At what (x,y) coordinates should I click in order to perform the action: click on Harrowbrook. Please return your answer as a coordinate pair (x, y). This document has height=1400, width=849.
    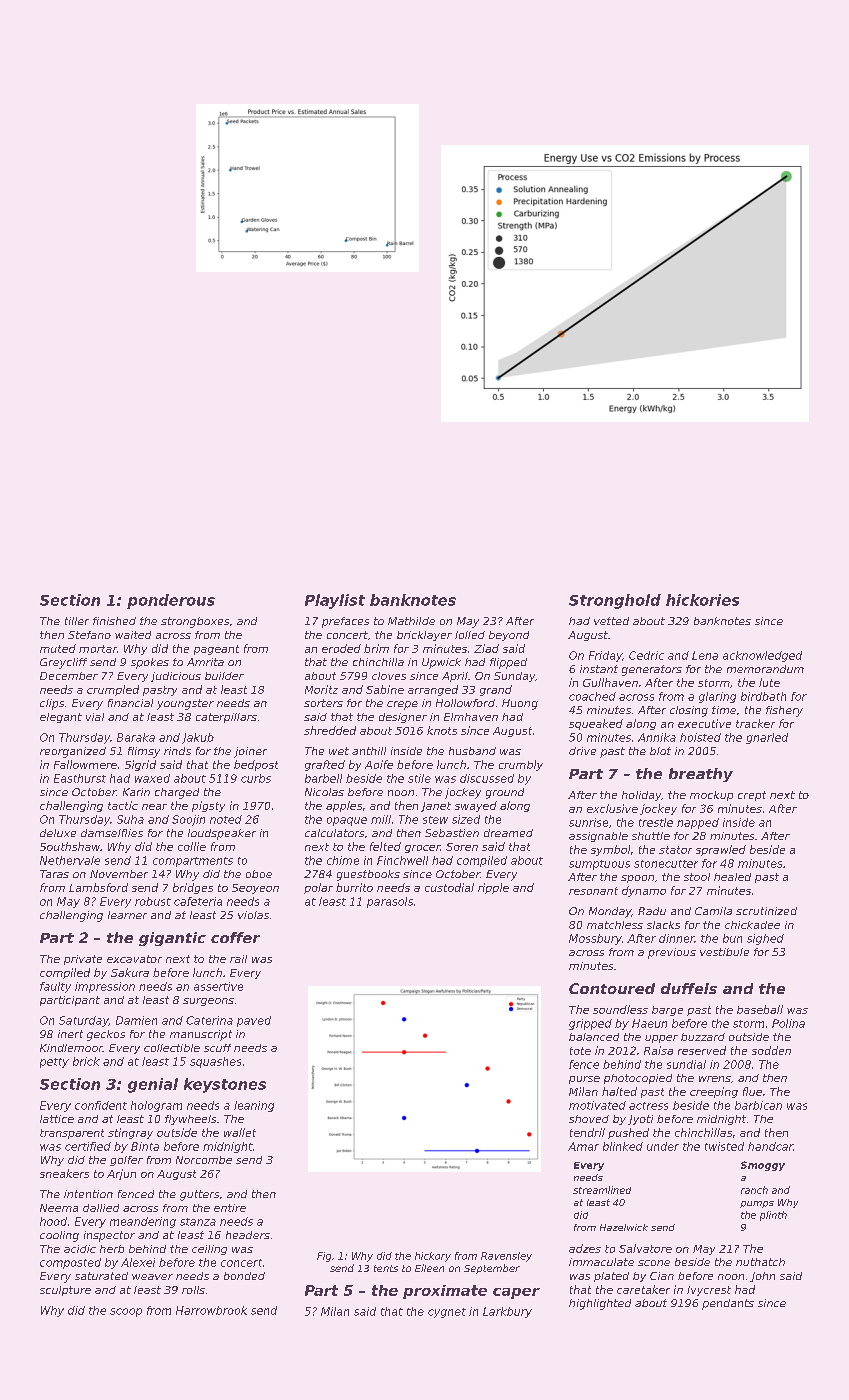
    Looking at the image, I should click on (211, 1310).
